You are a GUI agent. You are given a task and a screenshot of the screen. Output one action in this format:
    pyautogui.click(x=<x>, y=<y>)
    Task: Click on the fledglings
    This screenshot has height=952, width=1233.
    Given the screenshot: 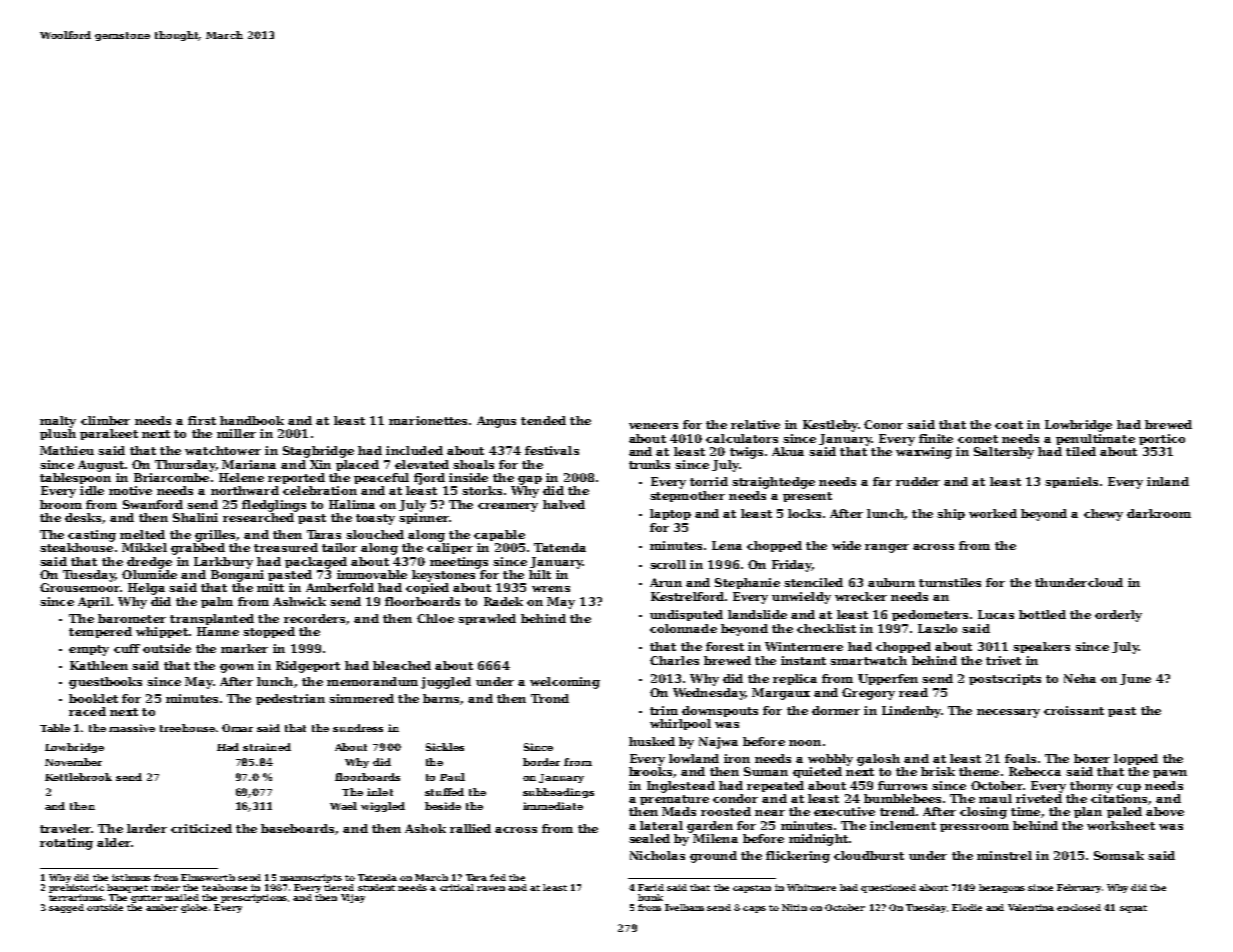 What is the action you would take?
    pyautogui.click(x=274, y=506)
